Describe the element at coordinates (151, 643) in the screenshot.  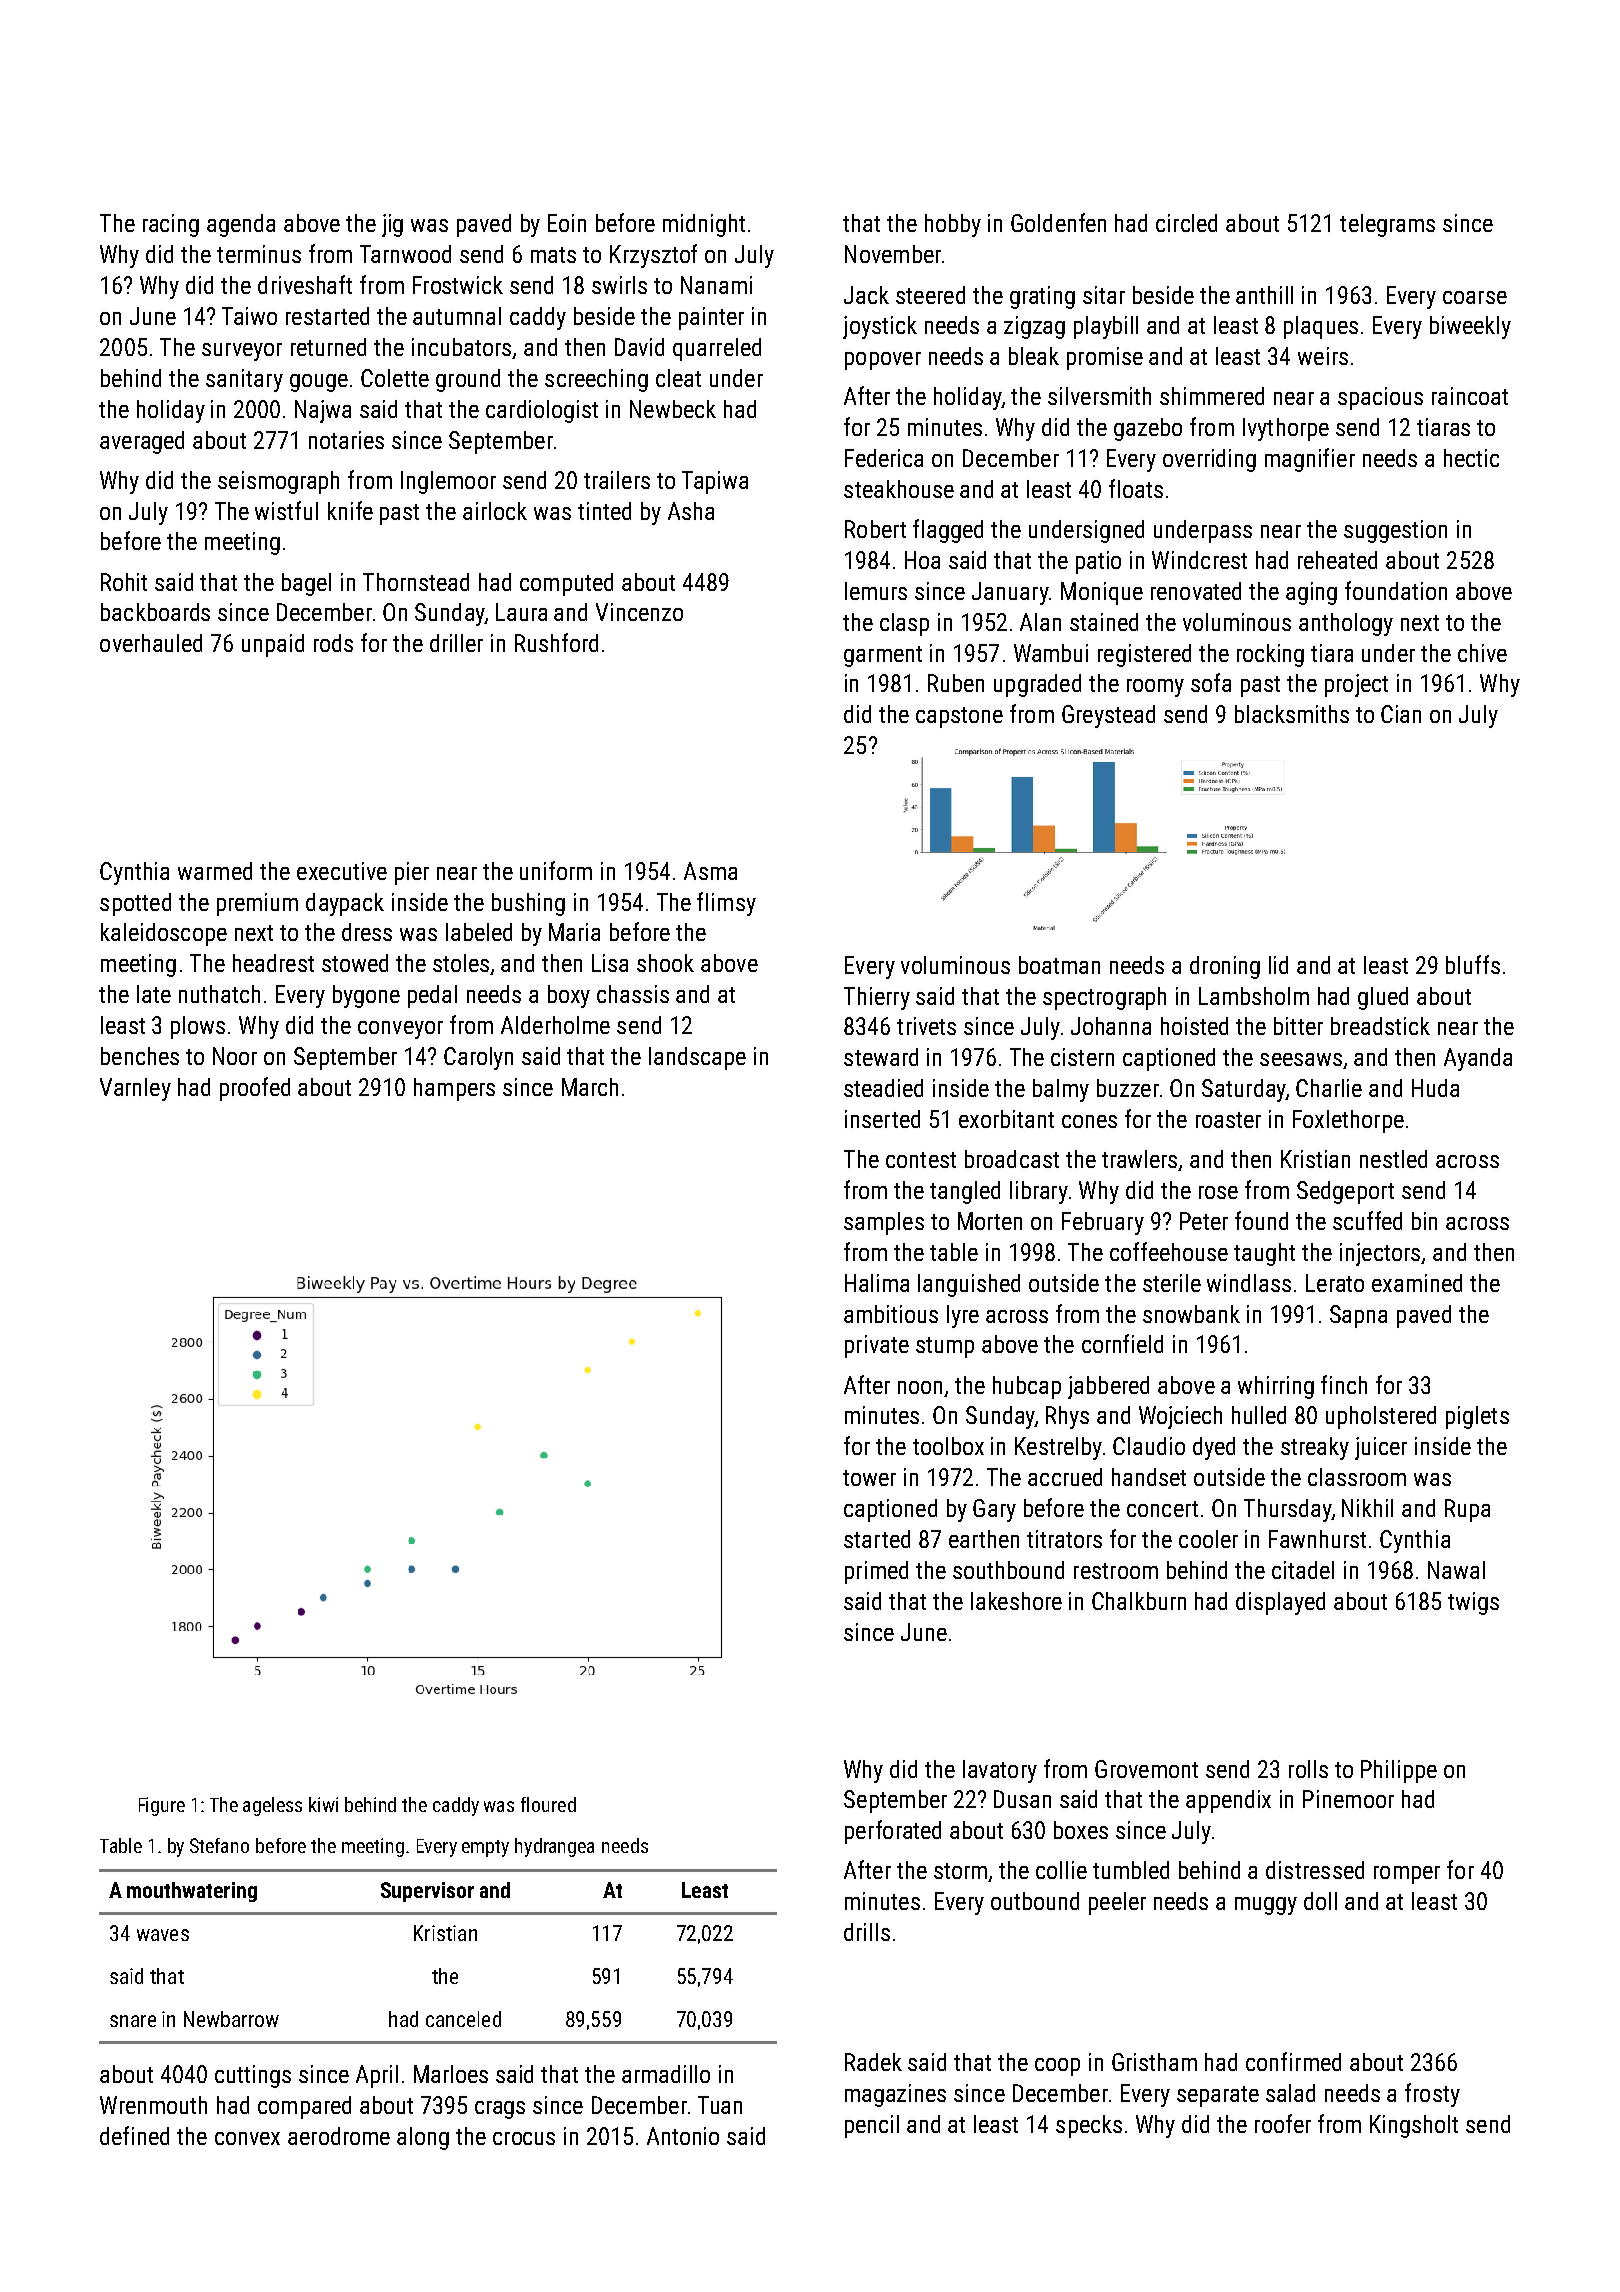
I see `overhauled` at that location.
